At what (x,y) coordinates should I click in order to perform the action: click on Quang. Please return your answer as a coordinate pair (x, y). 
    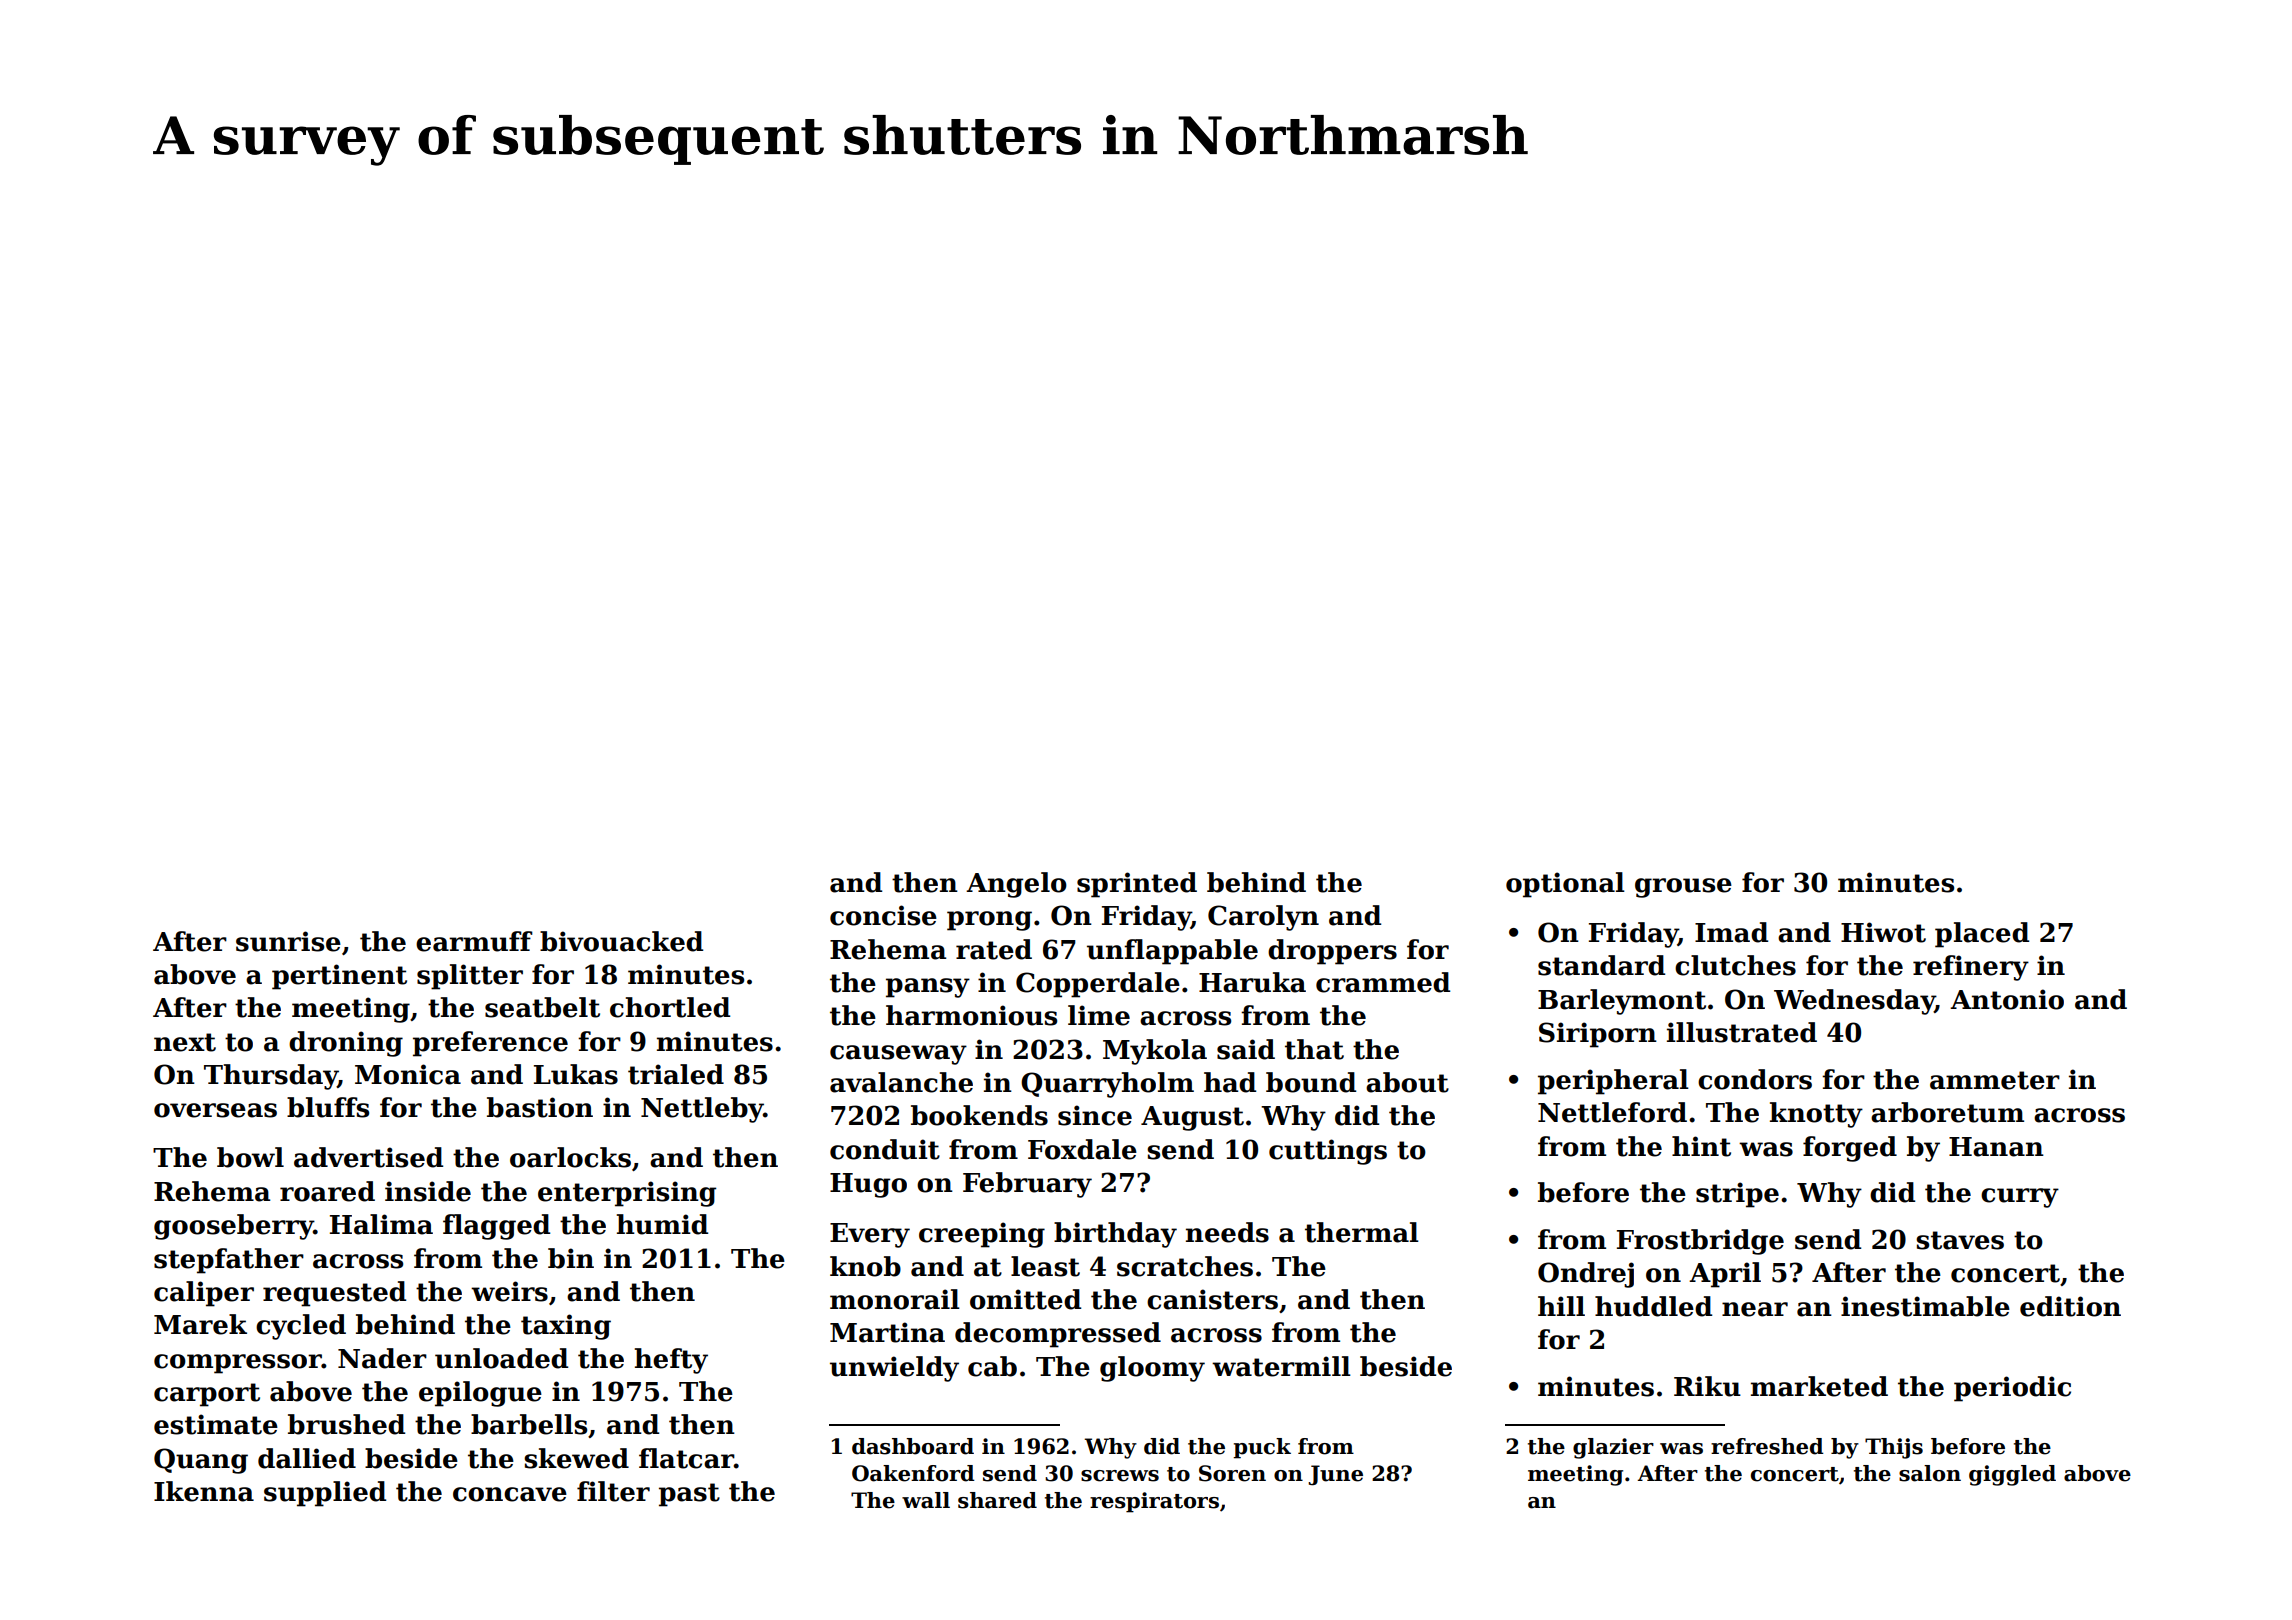
    Looking at the image, I should click on (201, 1461).
